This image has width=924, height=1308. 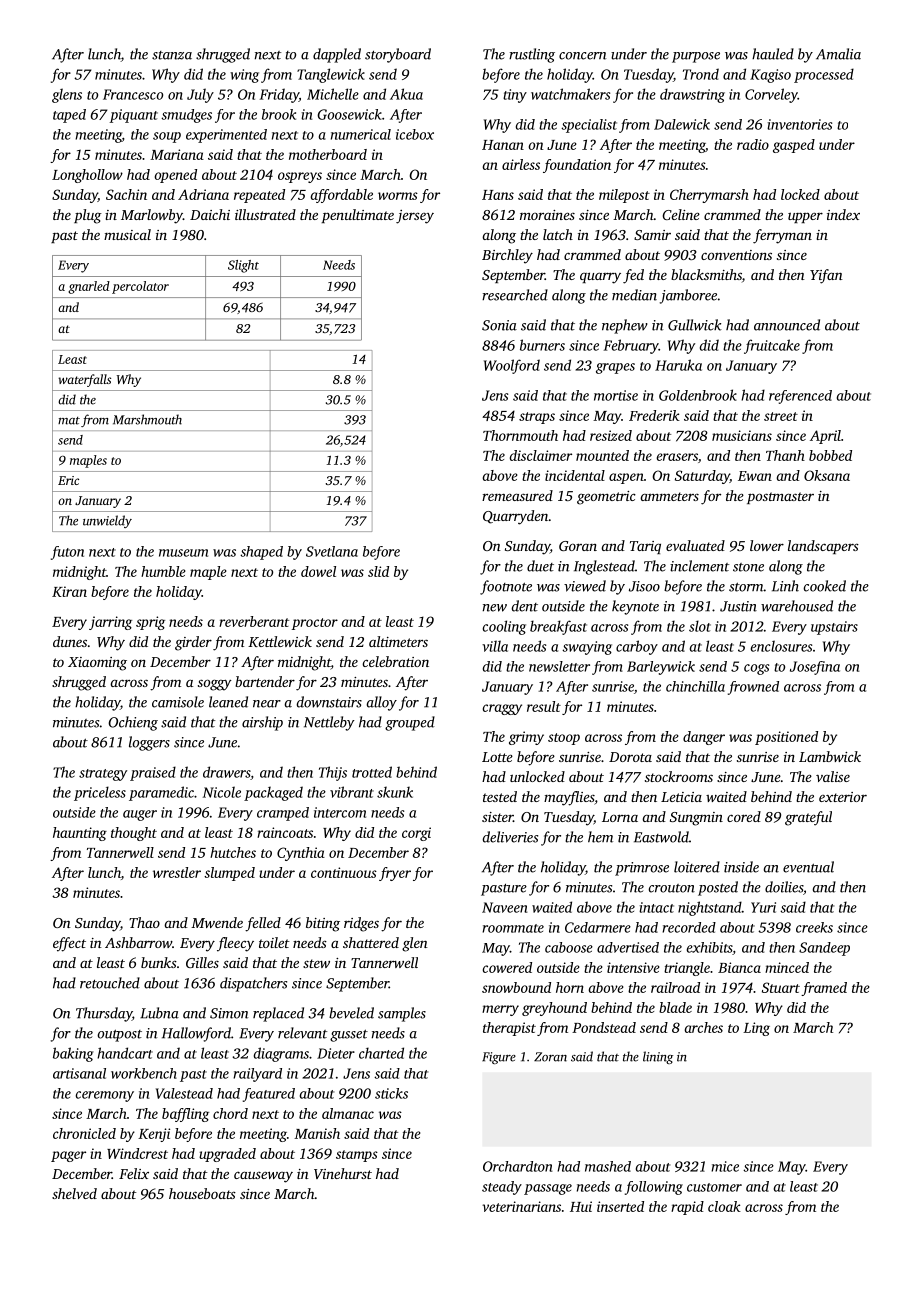 I want to click on Svetlana, so click(x=332, y=551).
